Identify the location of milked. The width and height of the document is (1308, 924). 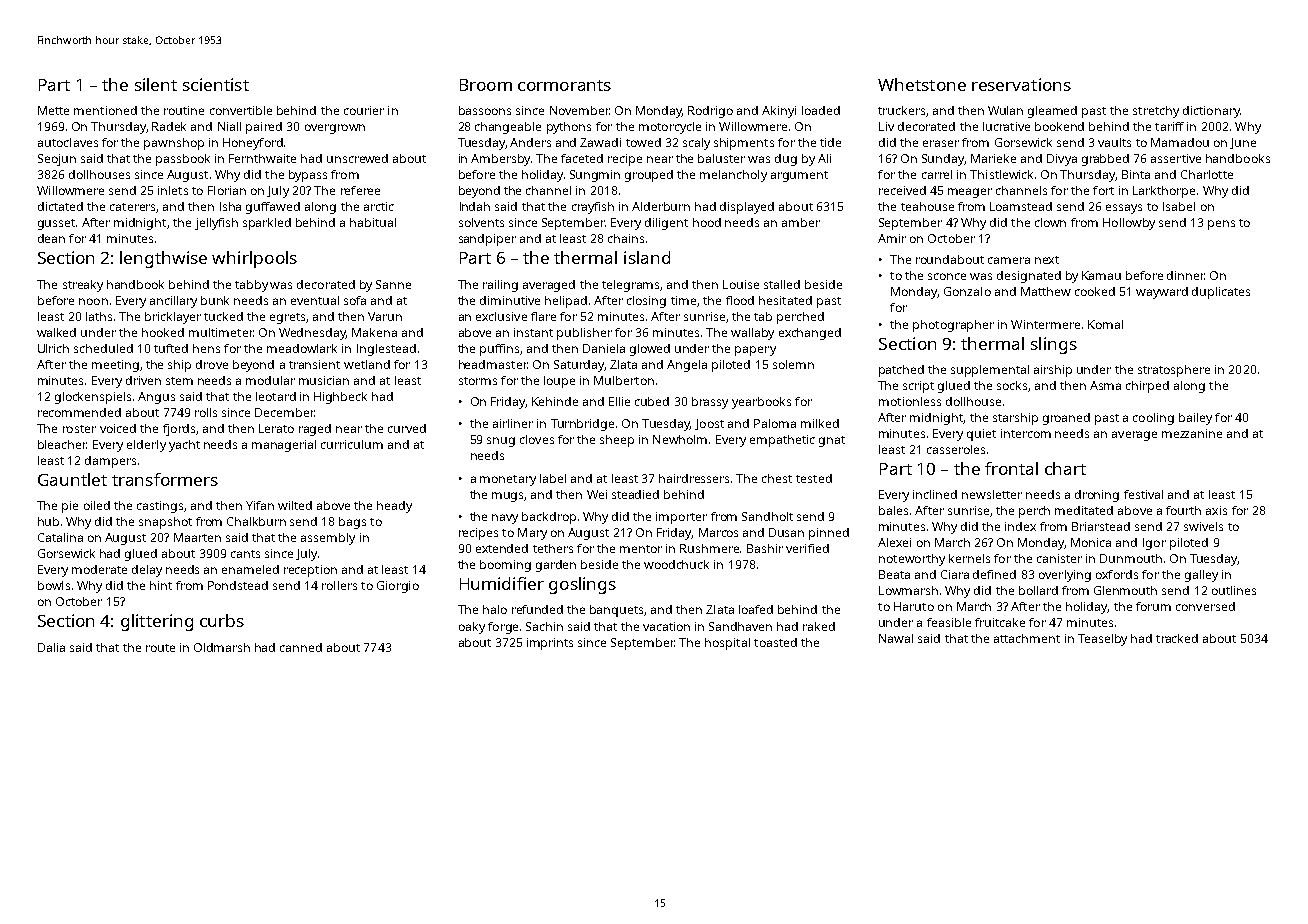
(820, 423).
